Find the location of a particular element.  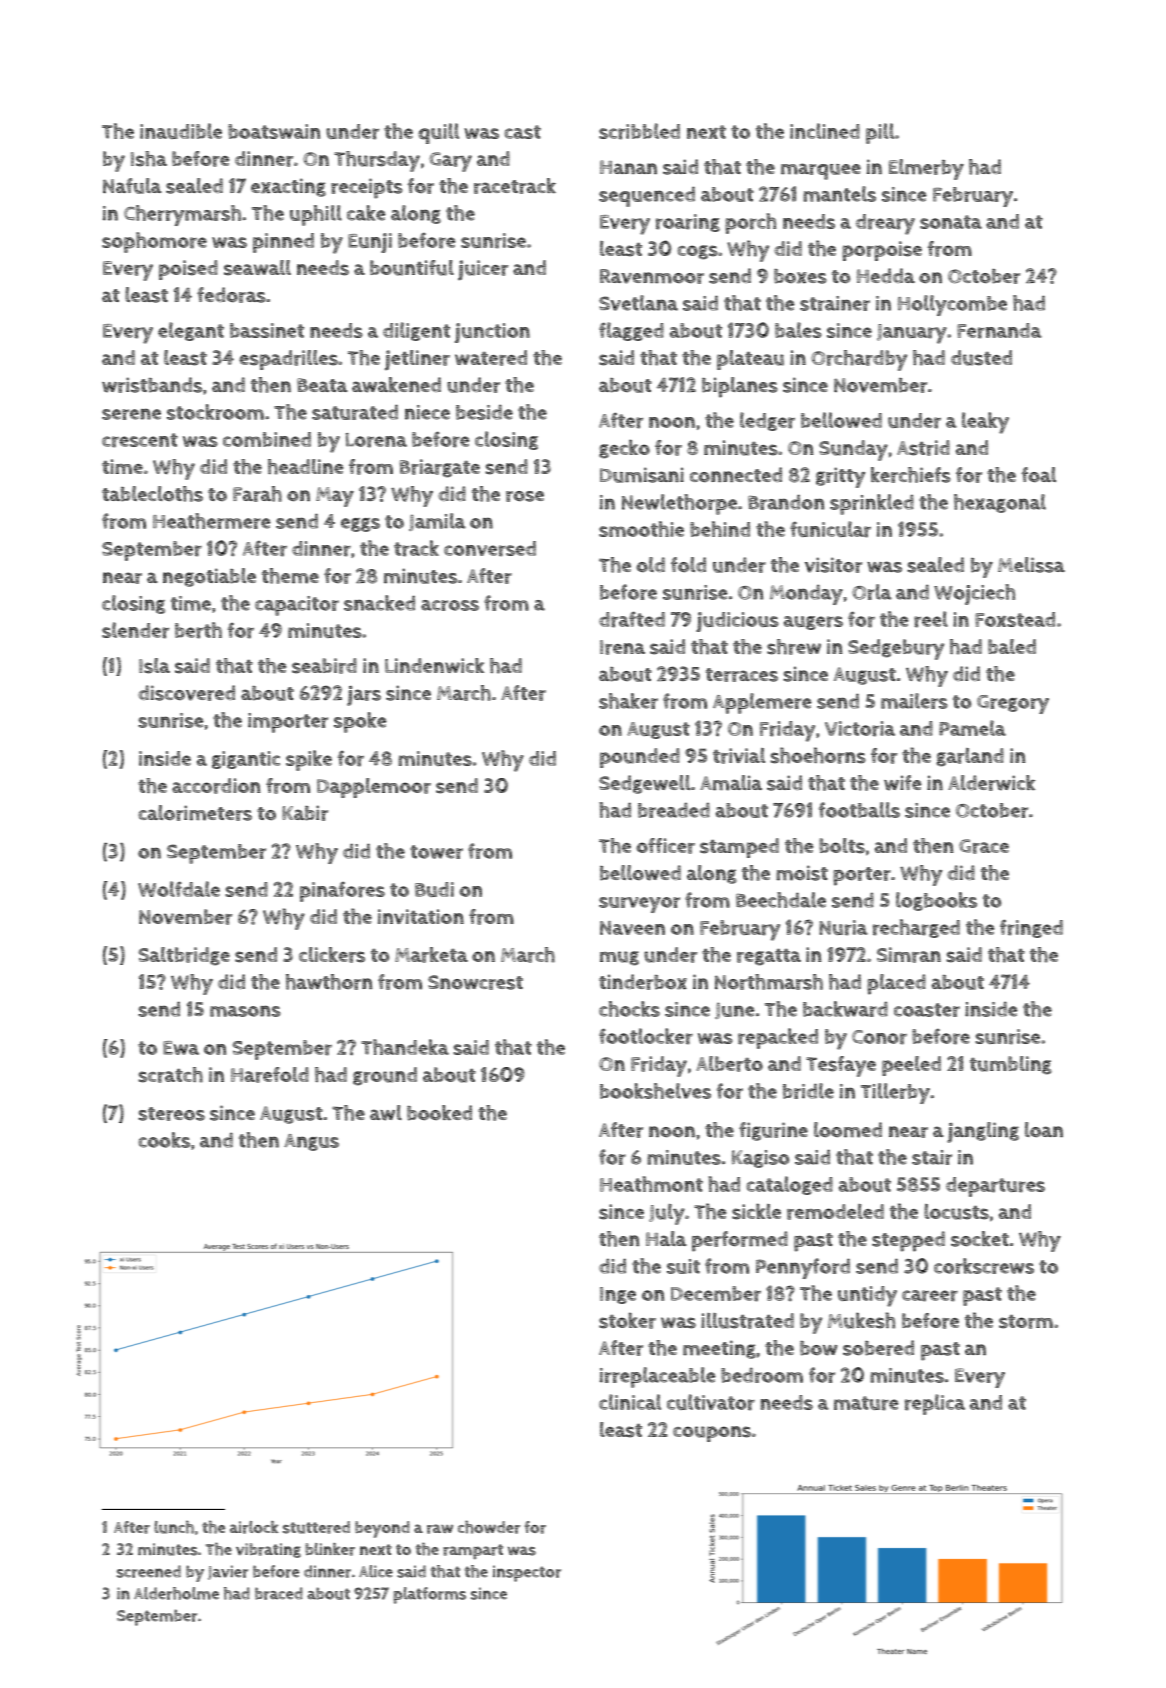

pill is located at coordinates (880, 133).
